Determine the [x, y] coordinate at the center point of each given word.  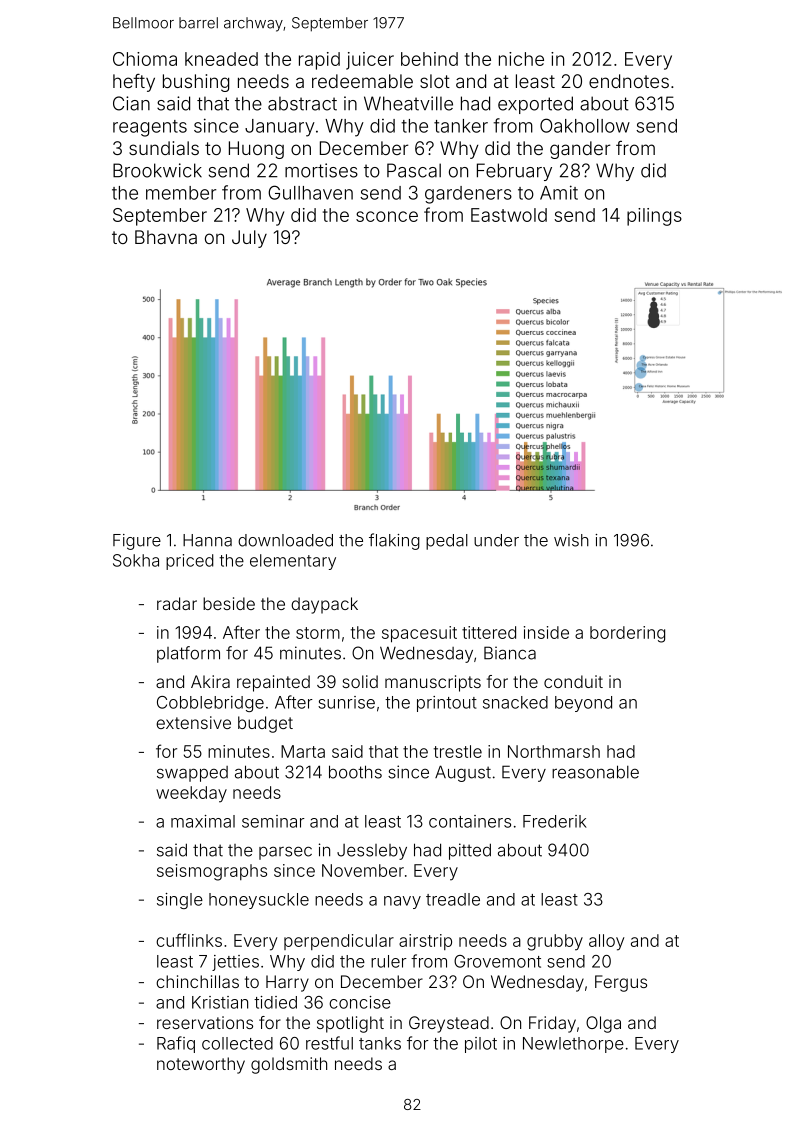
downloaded [285, 540]
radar [177, 603]
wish [571, 540]
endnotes [629, 81]
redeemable [362, 81]
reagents [150, 128]
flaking [394, 541]
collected [237, 1043]
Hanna [207, 540]
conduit [573, 681]
